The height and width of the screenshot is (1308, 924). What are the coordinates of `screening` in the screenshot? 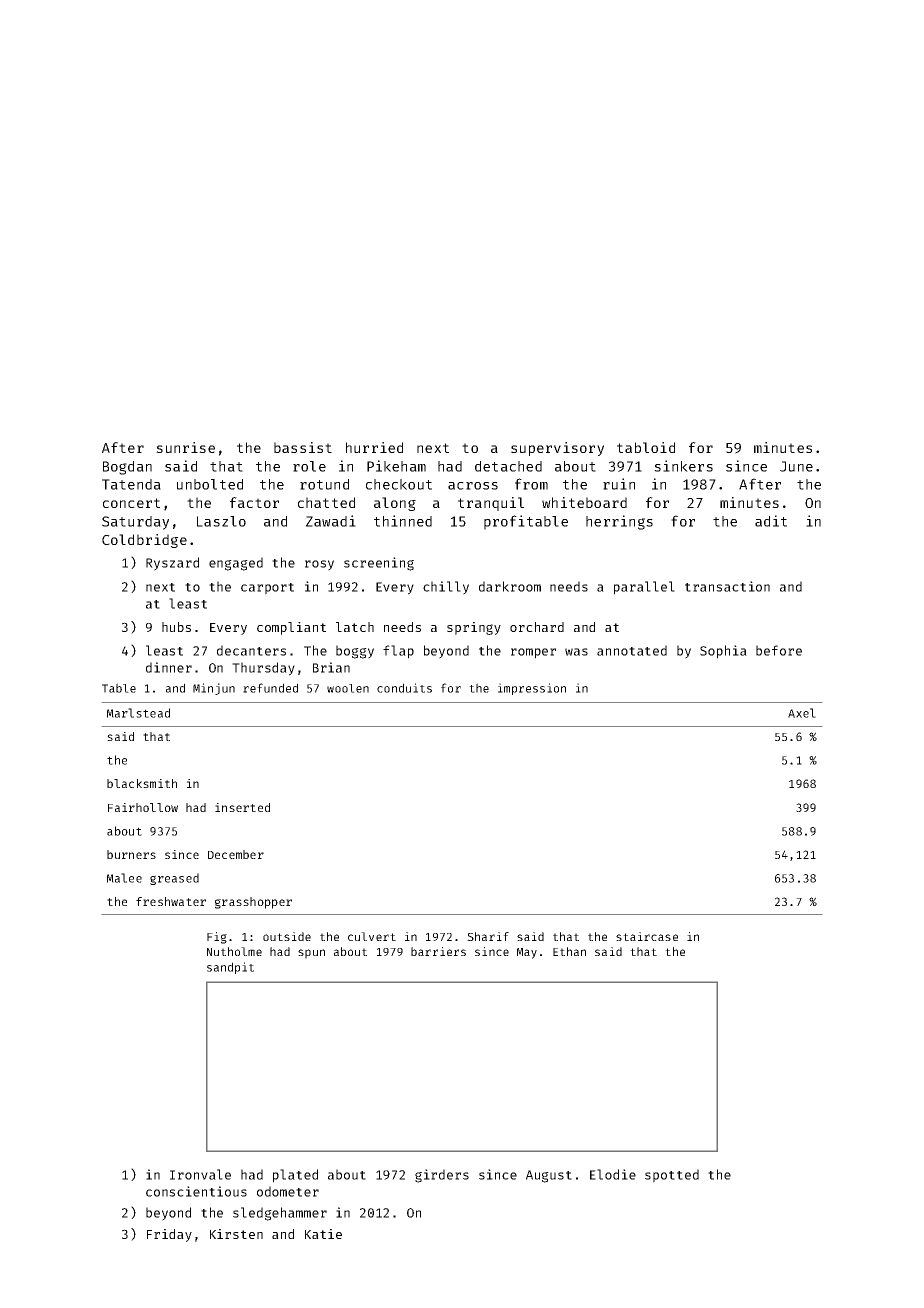 It's located at (379, 564).
